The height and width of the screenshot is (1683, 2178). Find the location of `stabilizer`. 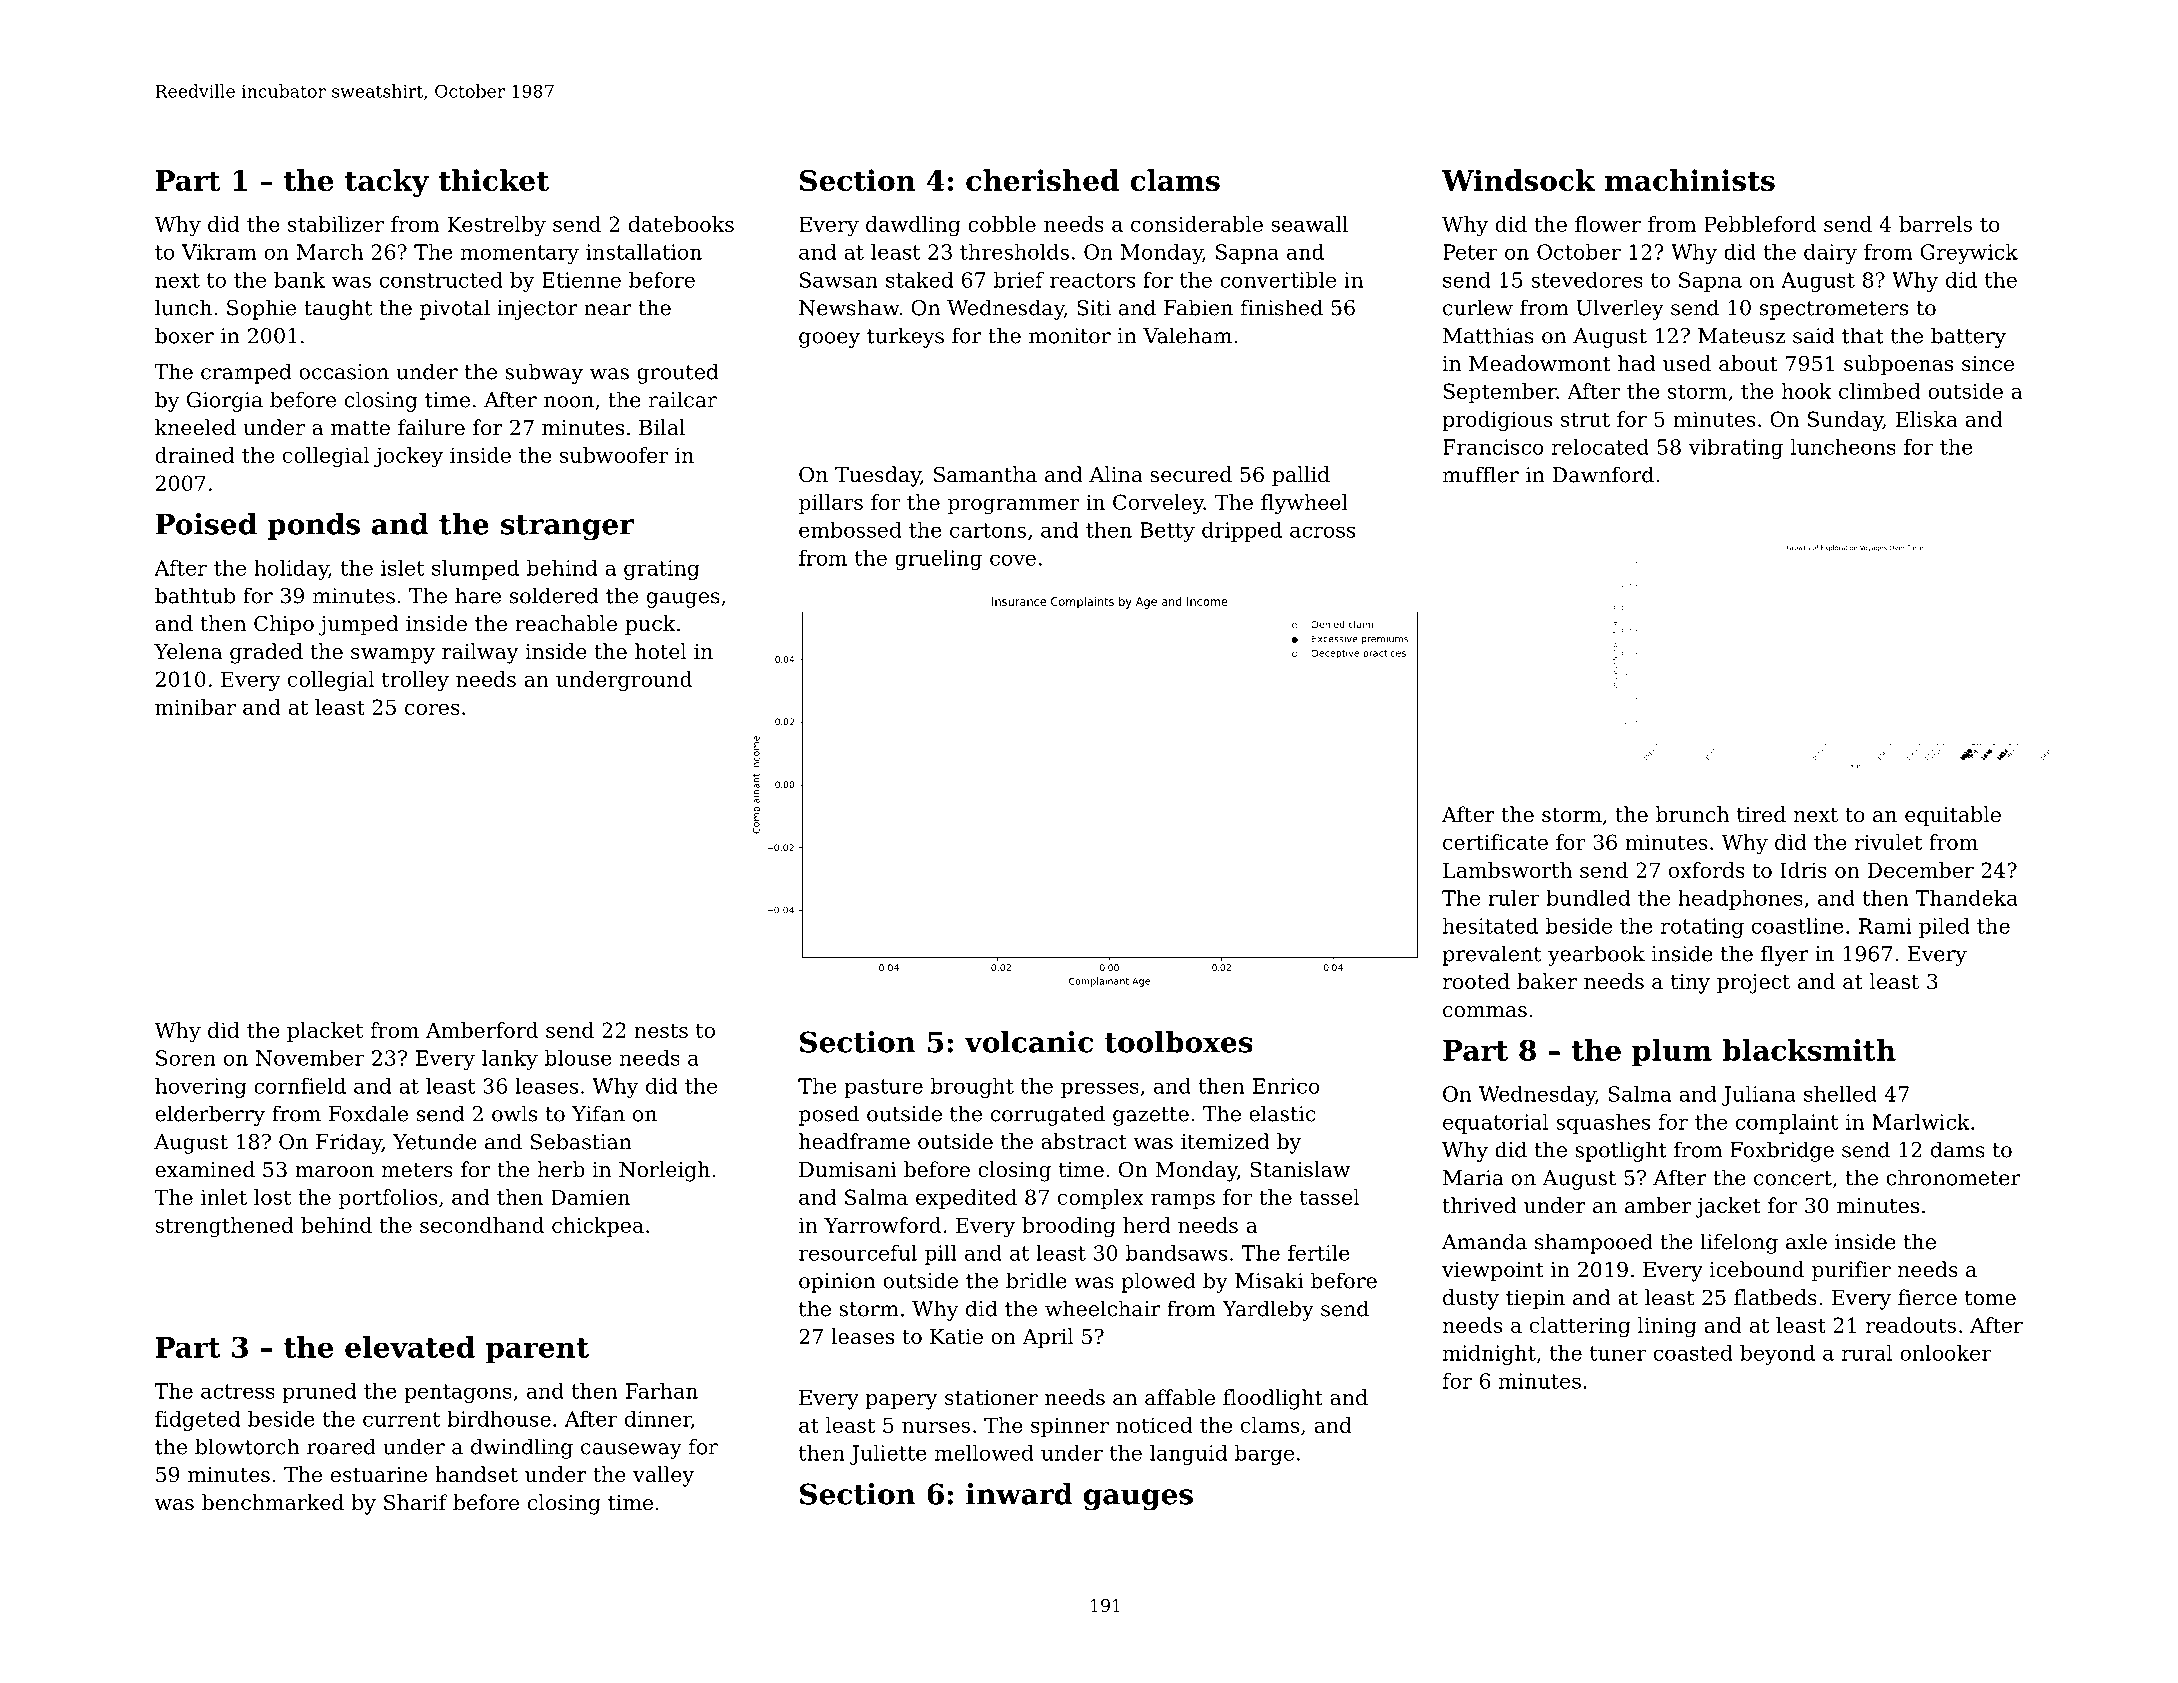

stabilizer is located at coordinates (336, 224).
